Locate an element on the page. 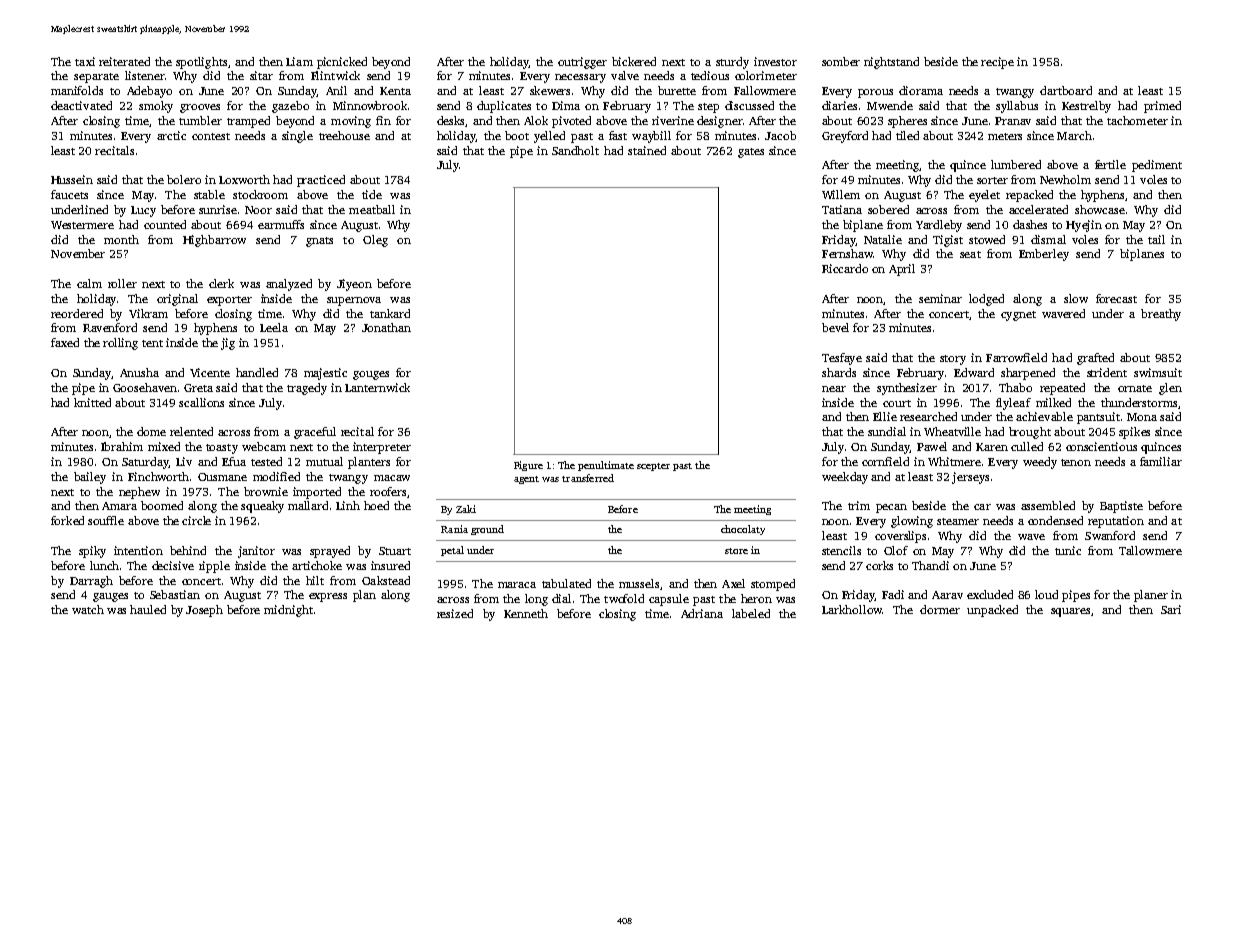 This page has height=952, width=1233. Mona is located at coordinates (1142, 417).
